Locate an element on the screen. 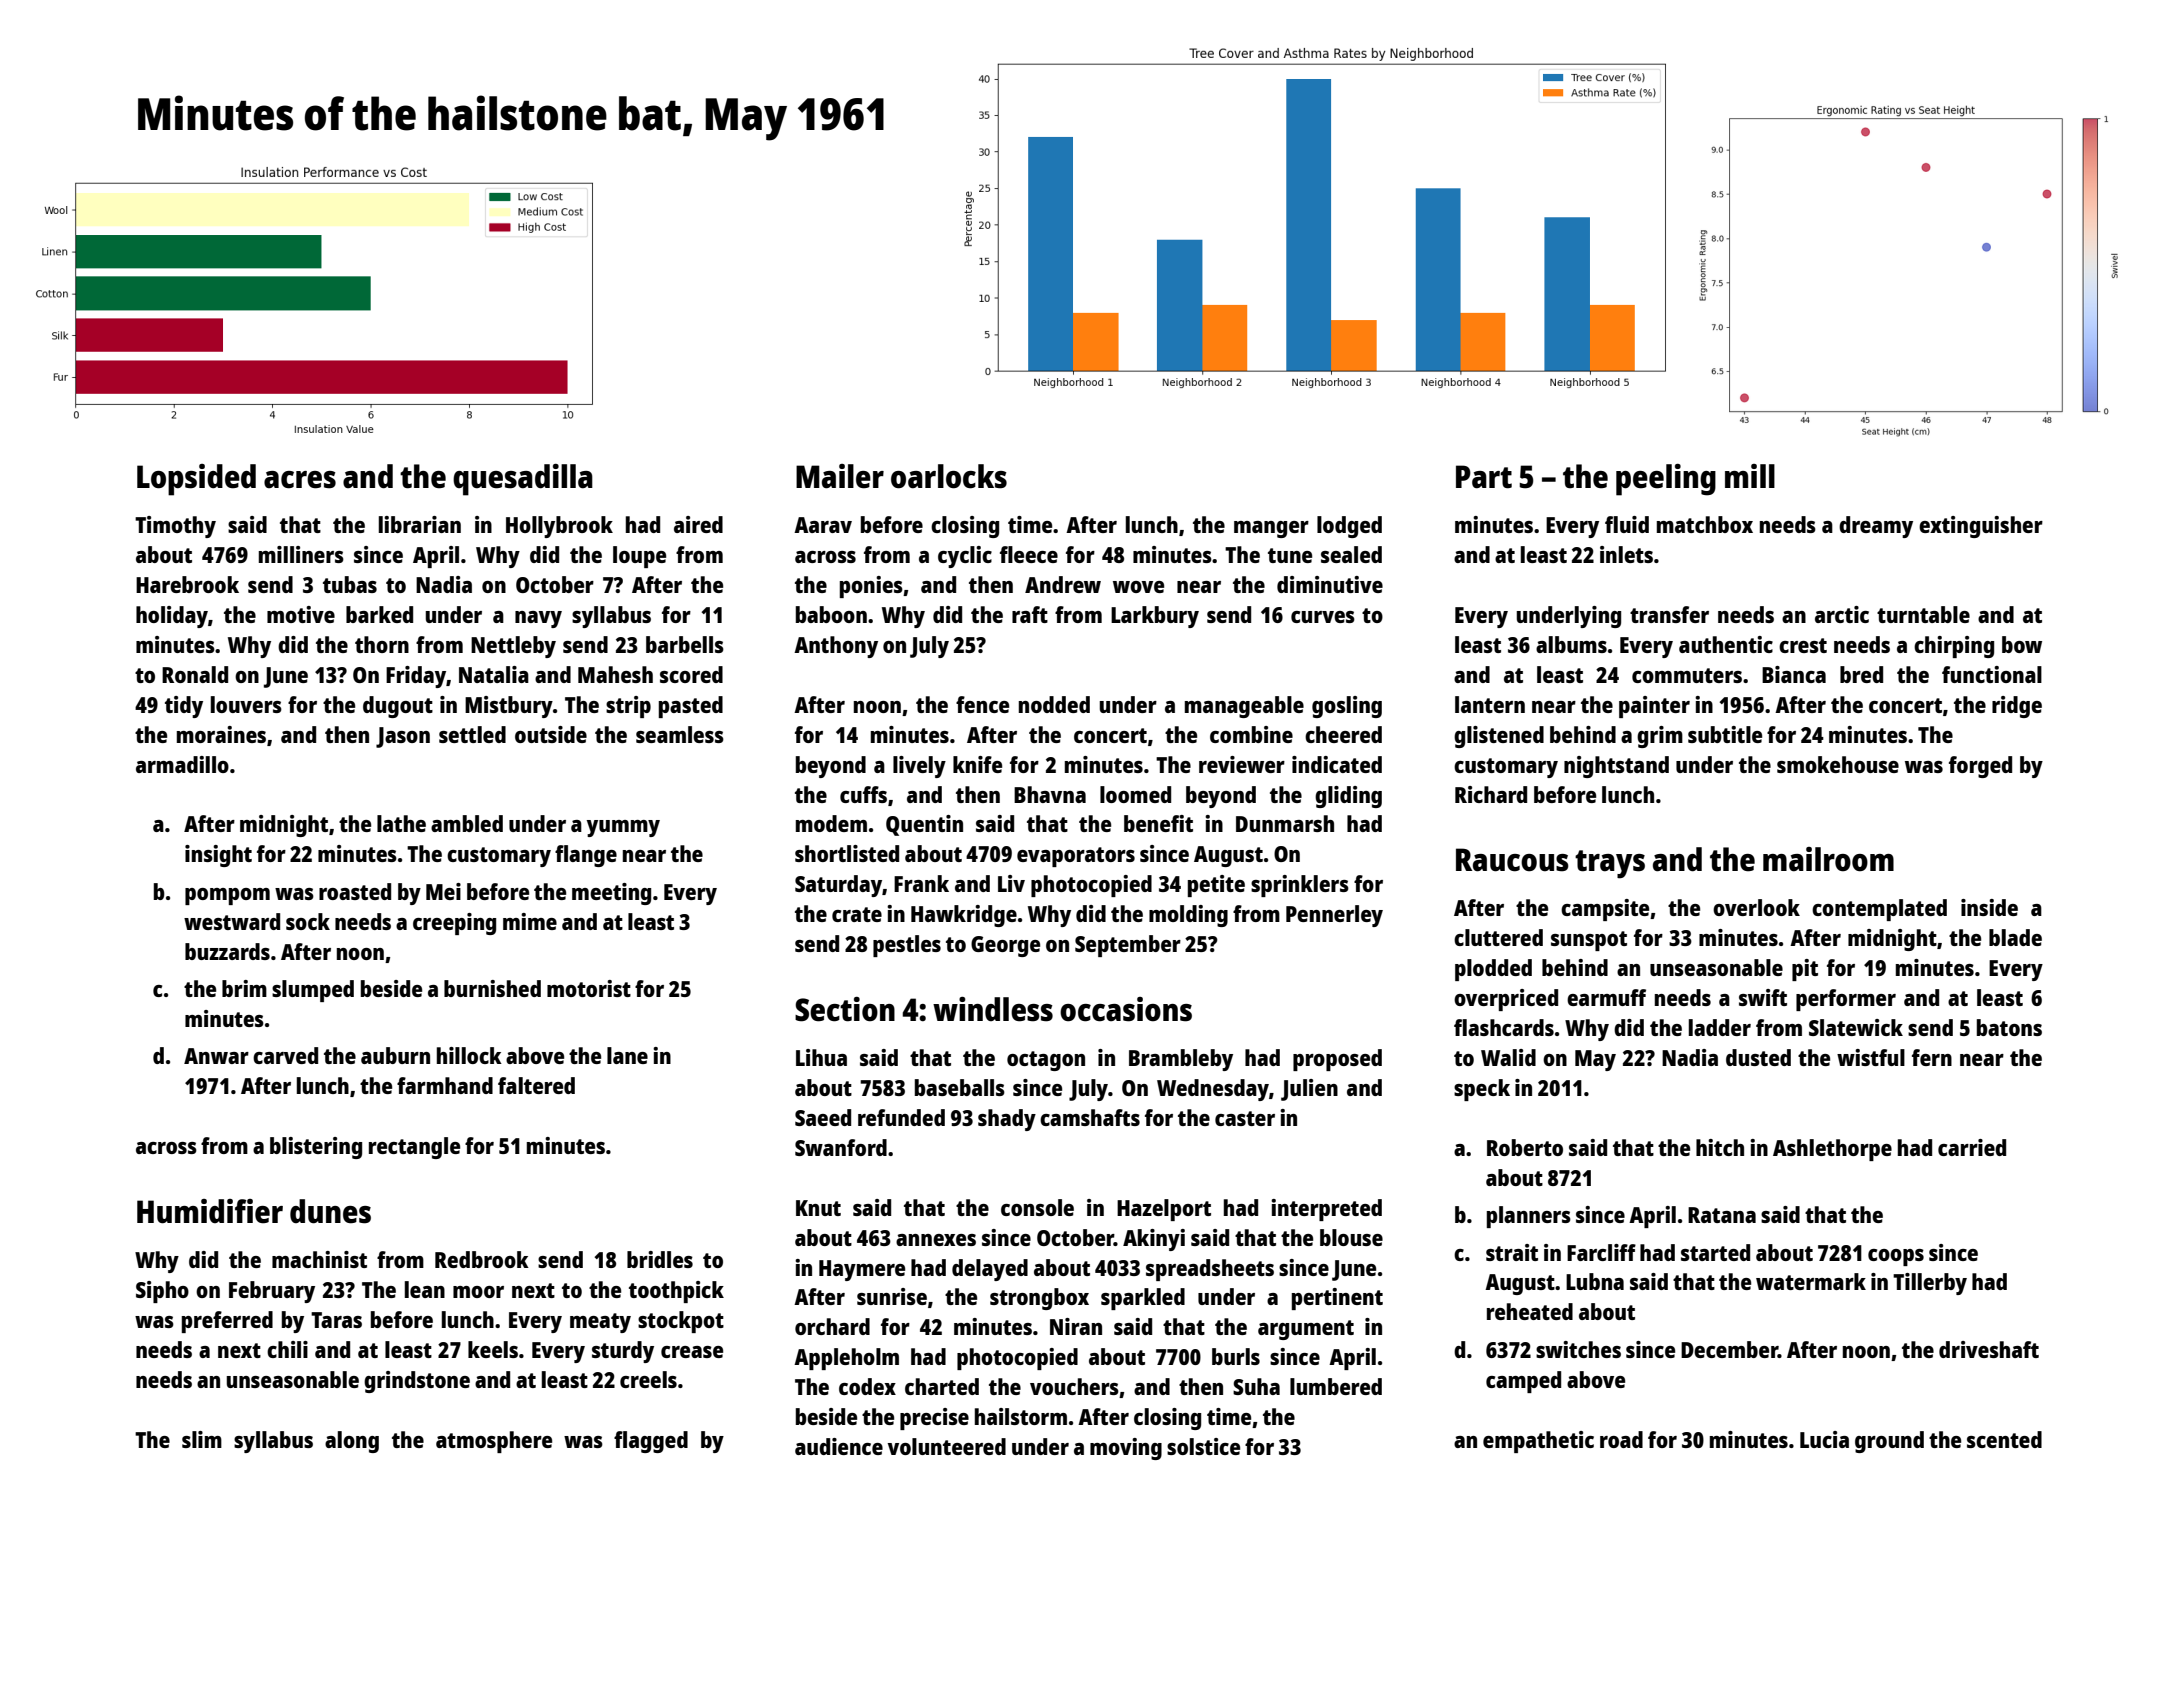  proposed is located at coordinates (1337, 1060).
